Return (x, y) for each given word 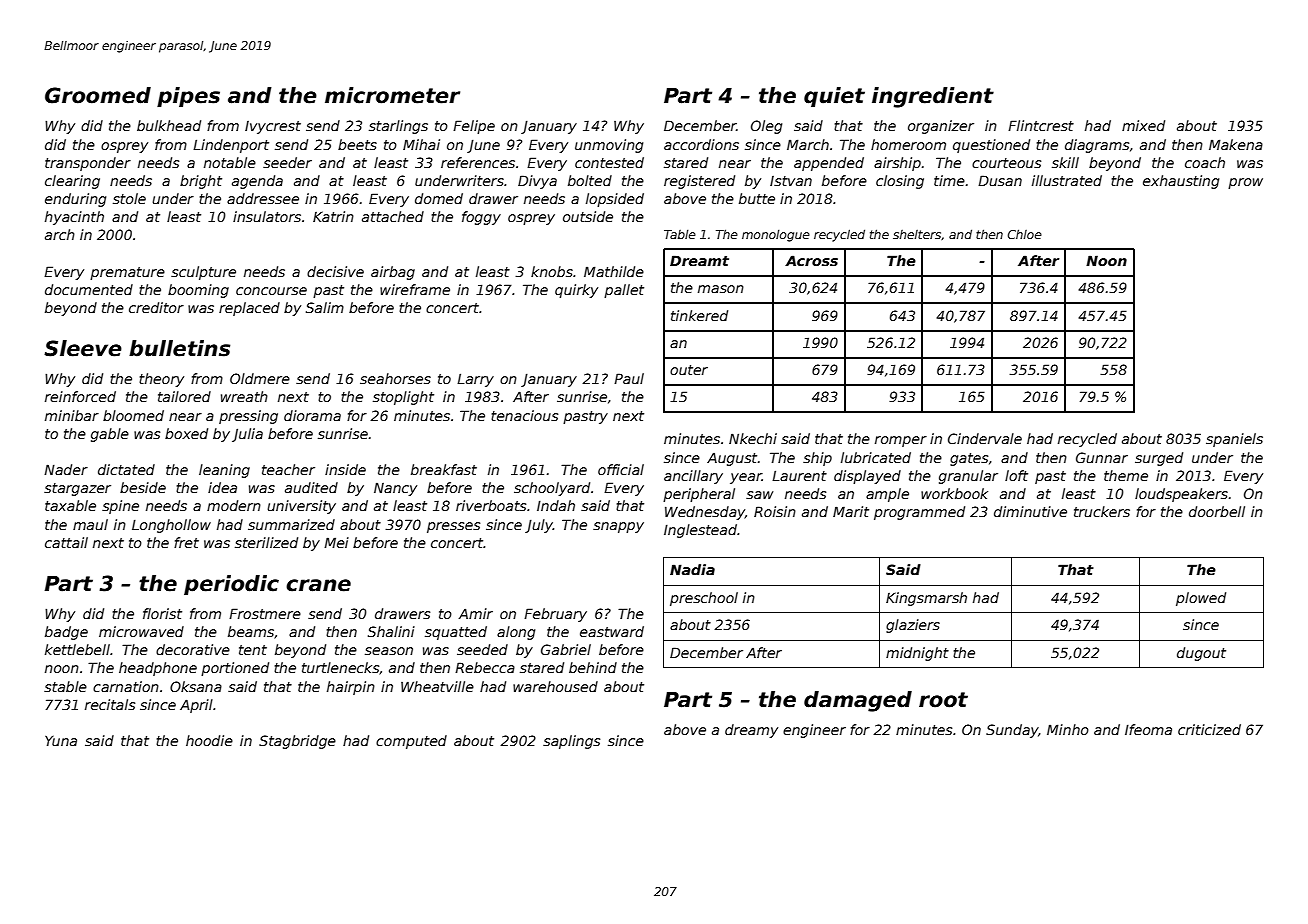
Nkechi (753, 438)
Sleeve (83, 348)
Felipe (474, 127)
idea (222, 487)
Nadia (692, 569)
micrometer (392, 95)
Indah (556, 505)
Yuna (61, 741)
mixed (1143, 125)
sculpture (203, 273)
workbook (954, 493)
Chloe (1025, 234)
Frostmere (265, 613)
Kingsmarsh (926, 599)
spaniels (1234, 440)
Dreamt (699, 260)
